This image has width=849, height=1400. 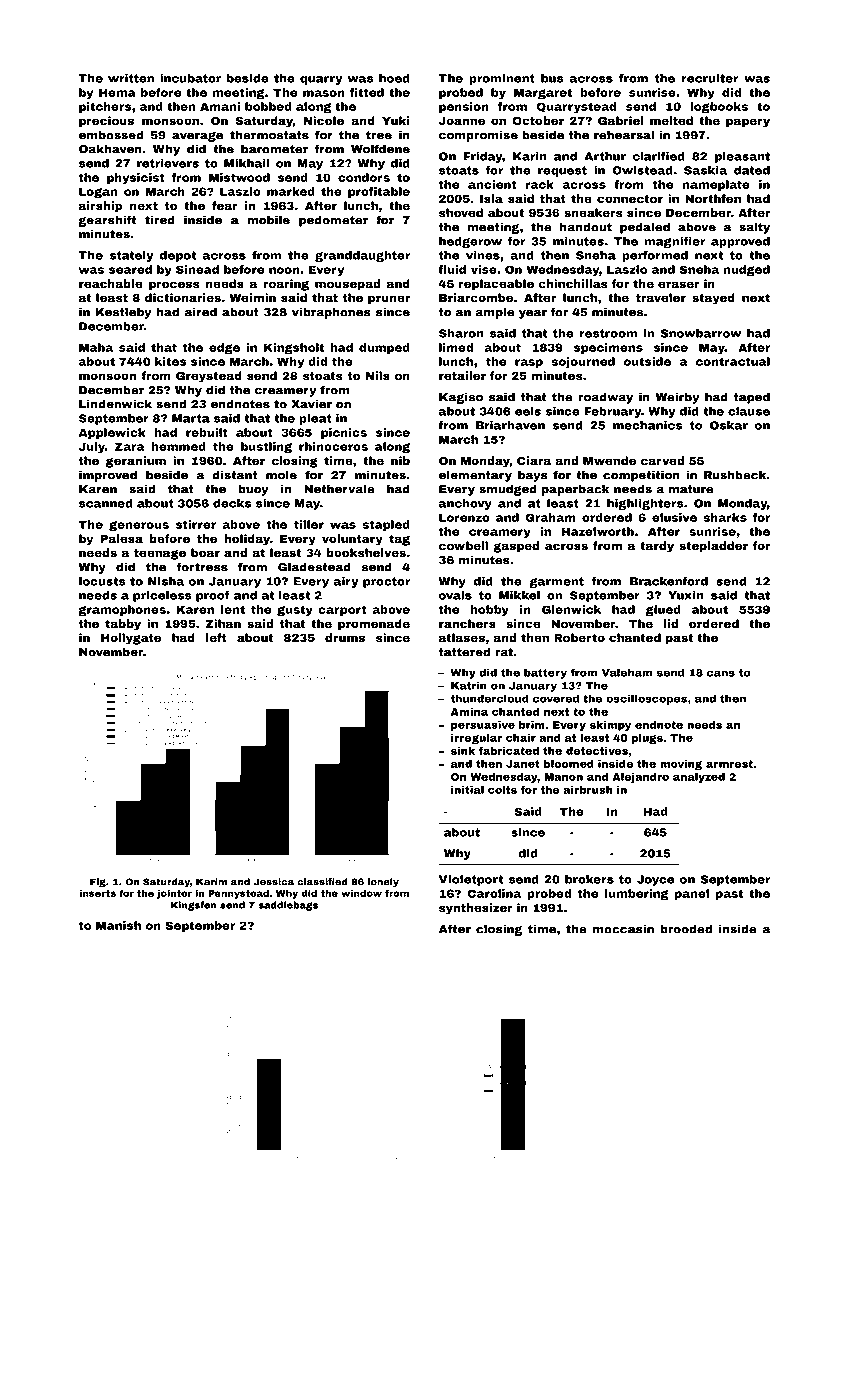 I want to click on drums, so click(x=345, y=637).
